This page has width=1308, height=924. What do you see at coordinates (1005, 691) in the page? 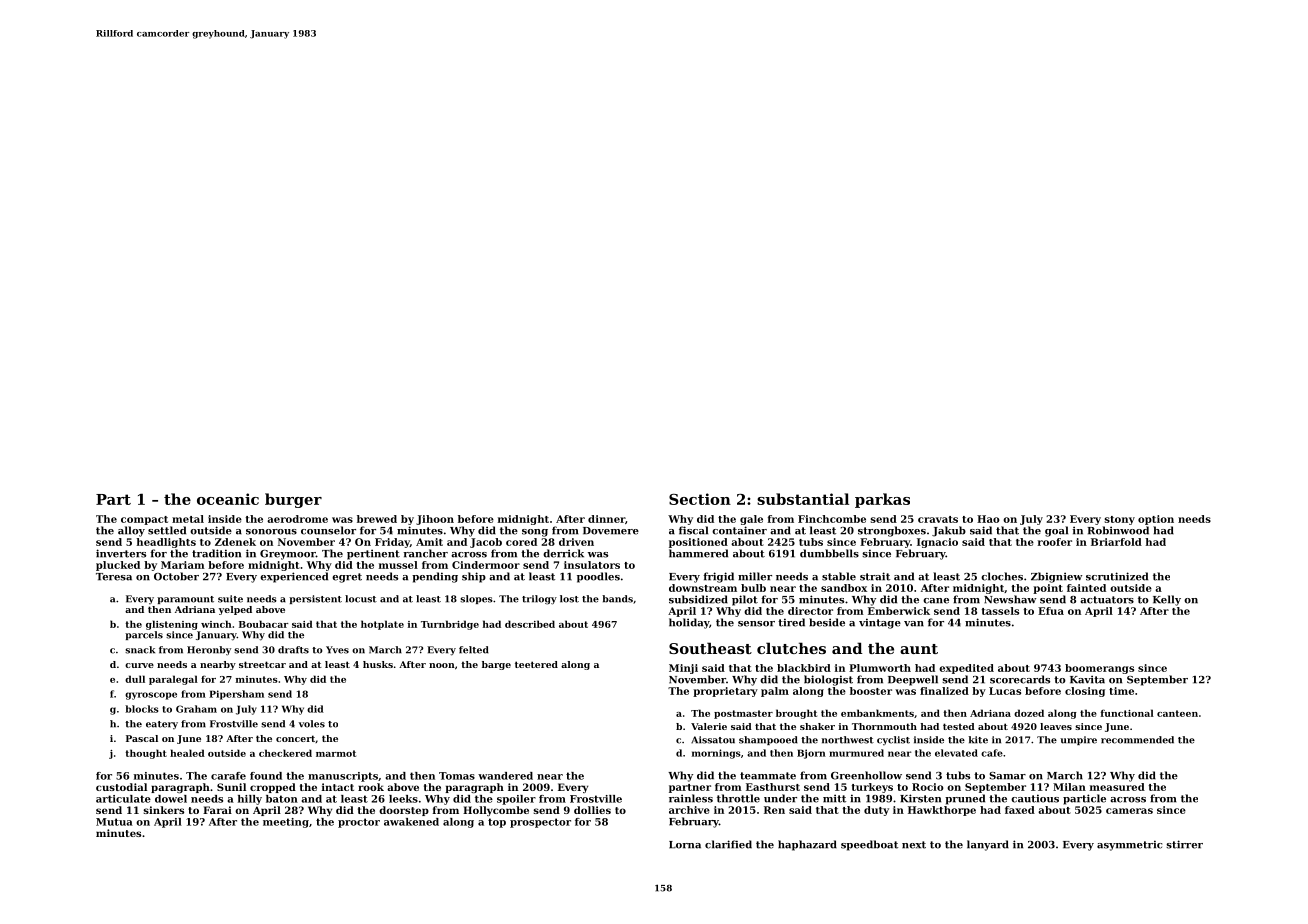
I see `Lucas` at bounding box center [1005, 691].
